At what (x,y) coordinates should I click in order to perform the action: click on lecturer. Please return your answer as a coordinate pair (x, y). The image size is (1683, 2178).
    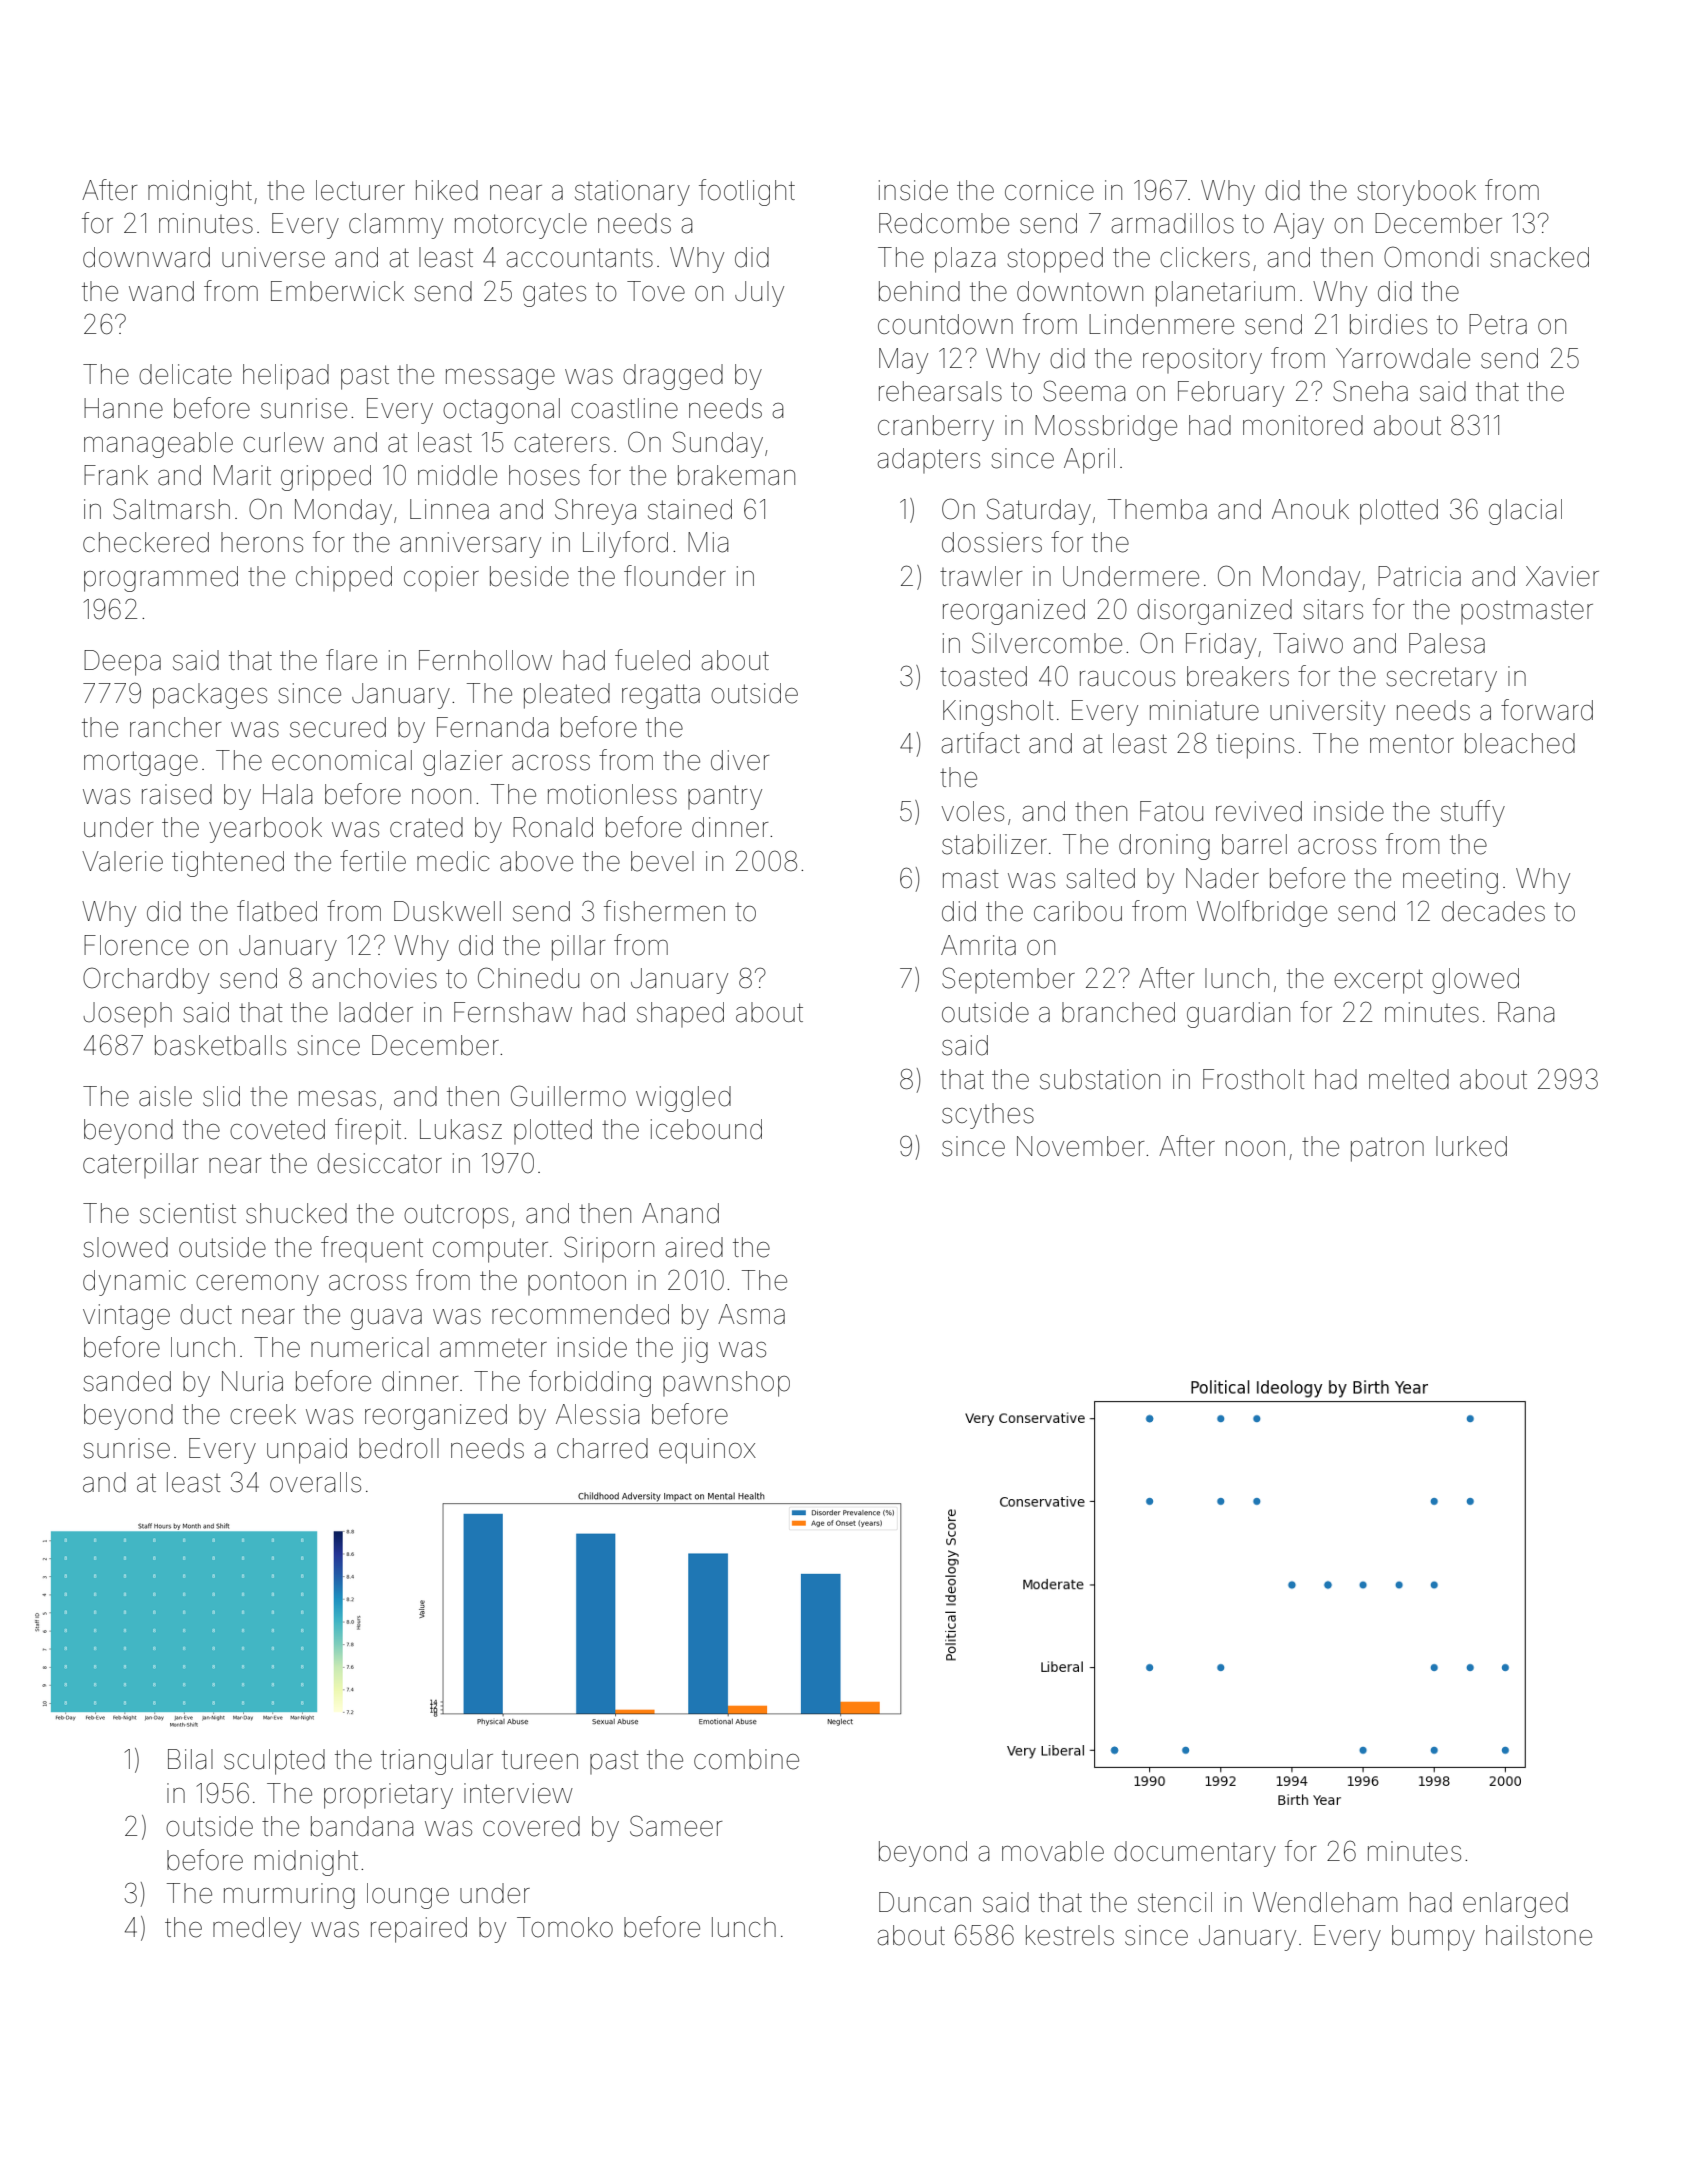
    Looking at the image, I should click on (360, 190).
